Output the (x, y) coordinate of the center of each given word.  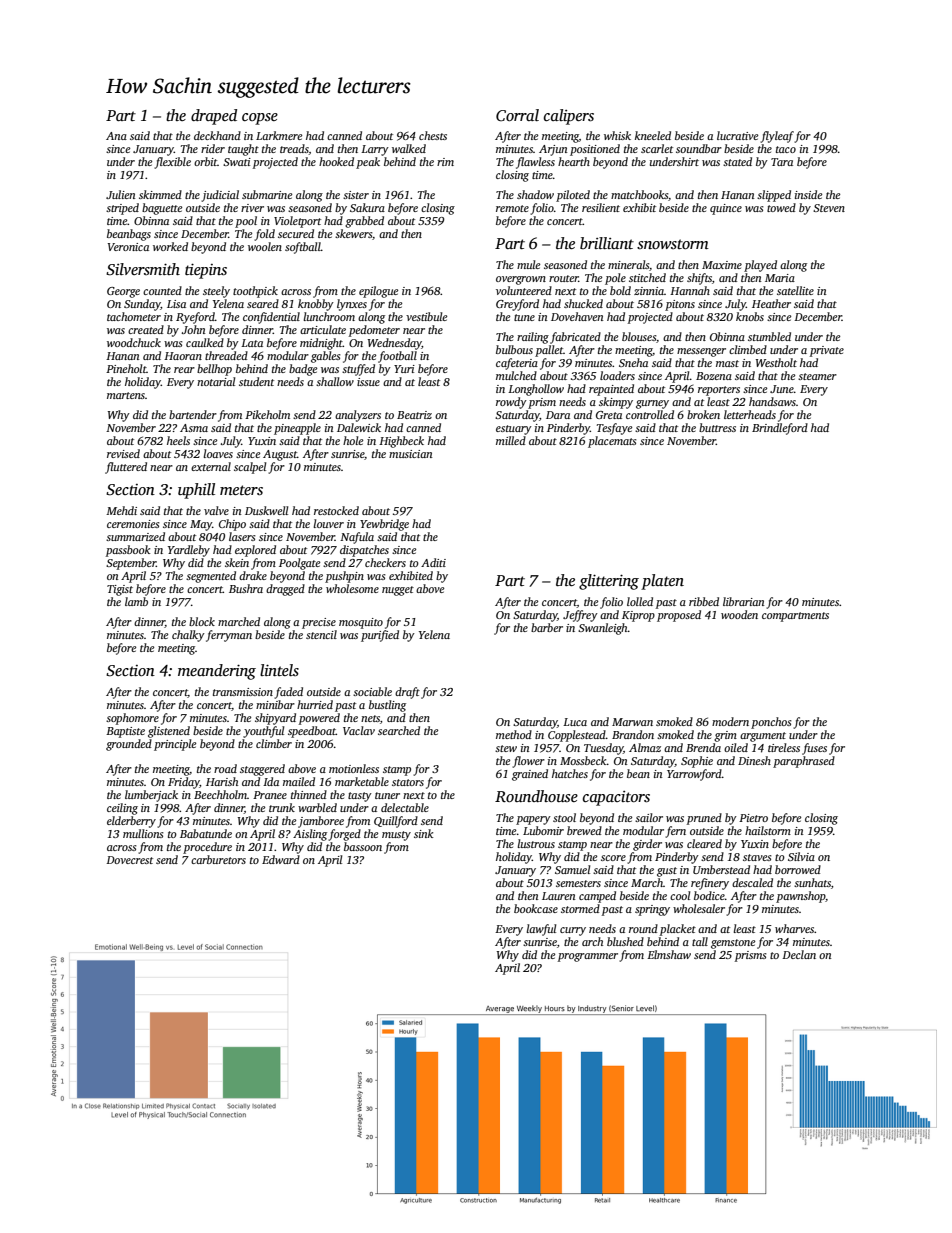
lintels (279, 670)
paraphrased (804, 762)
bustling (387, 706)
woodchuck (134, 342)
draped (214, 117)
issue (368, 382)
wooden (739, 614)
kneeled (653, 135)
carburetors (218, 859)
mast (727, 363)
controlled (650, 414)
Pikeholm (267, 414)
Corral (517, 115)
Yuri (404, 369)
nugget (398, 591)
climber (274, 743)
